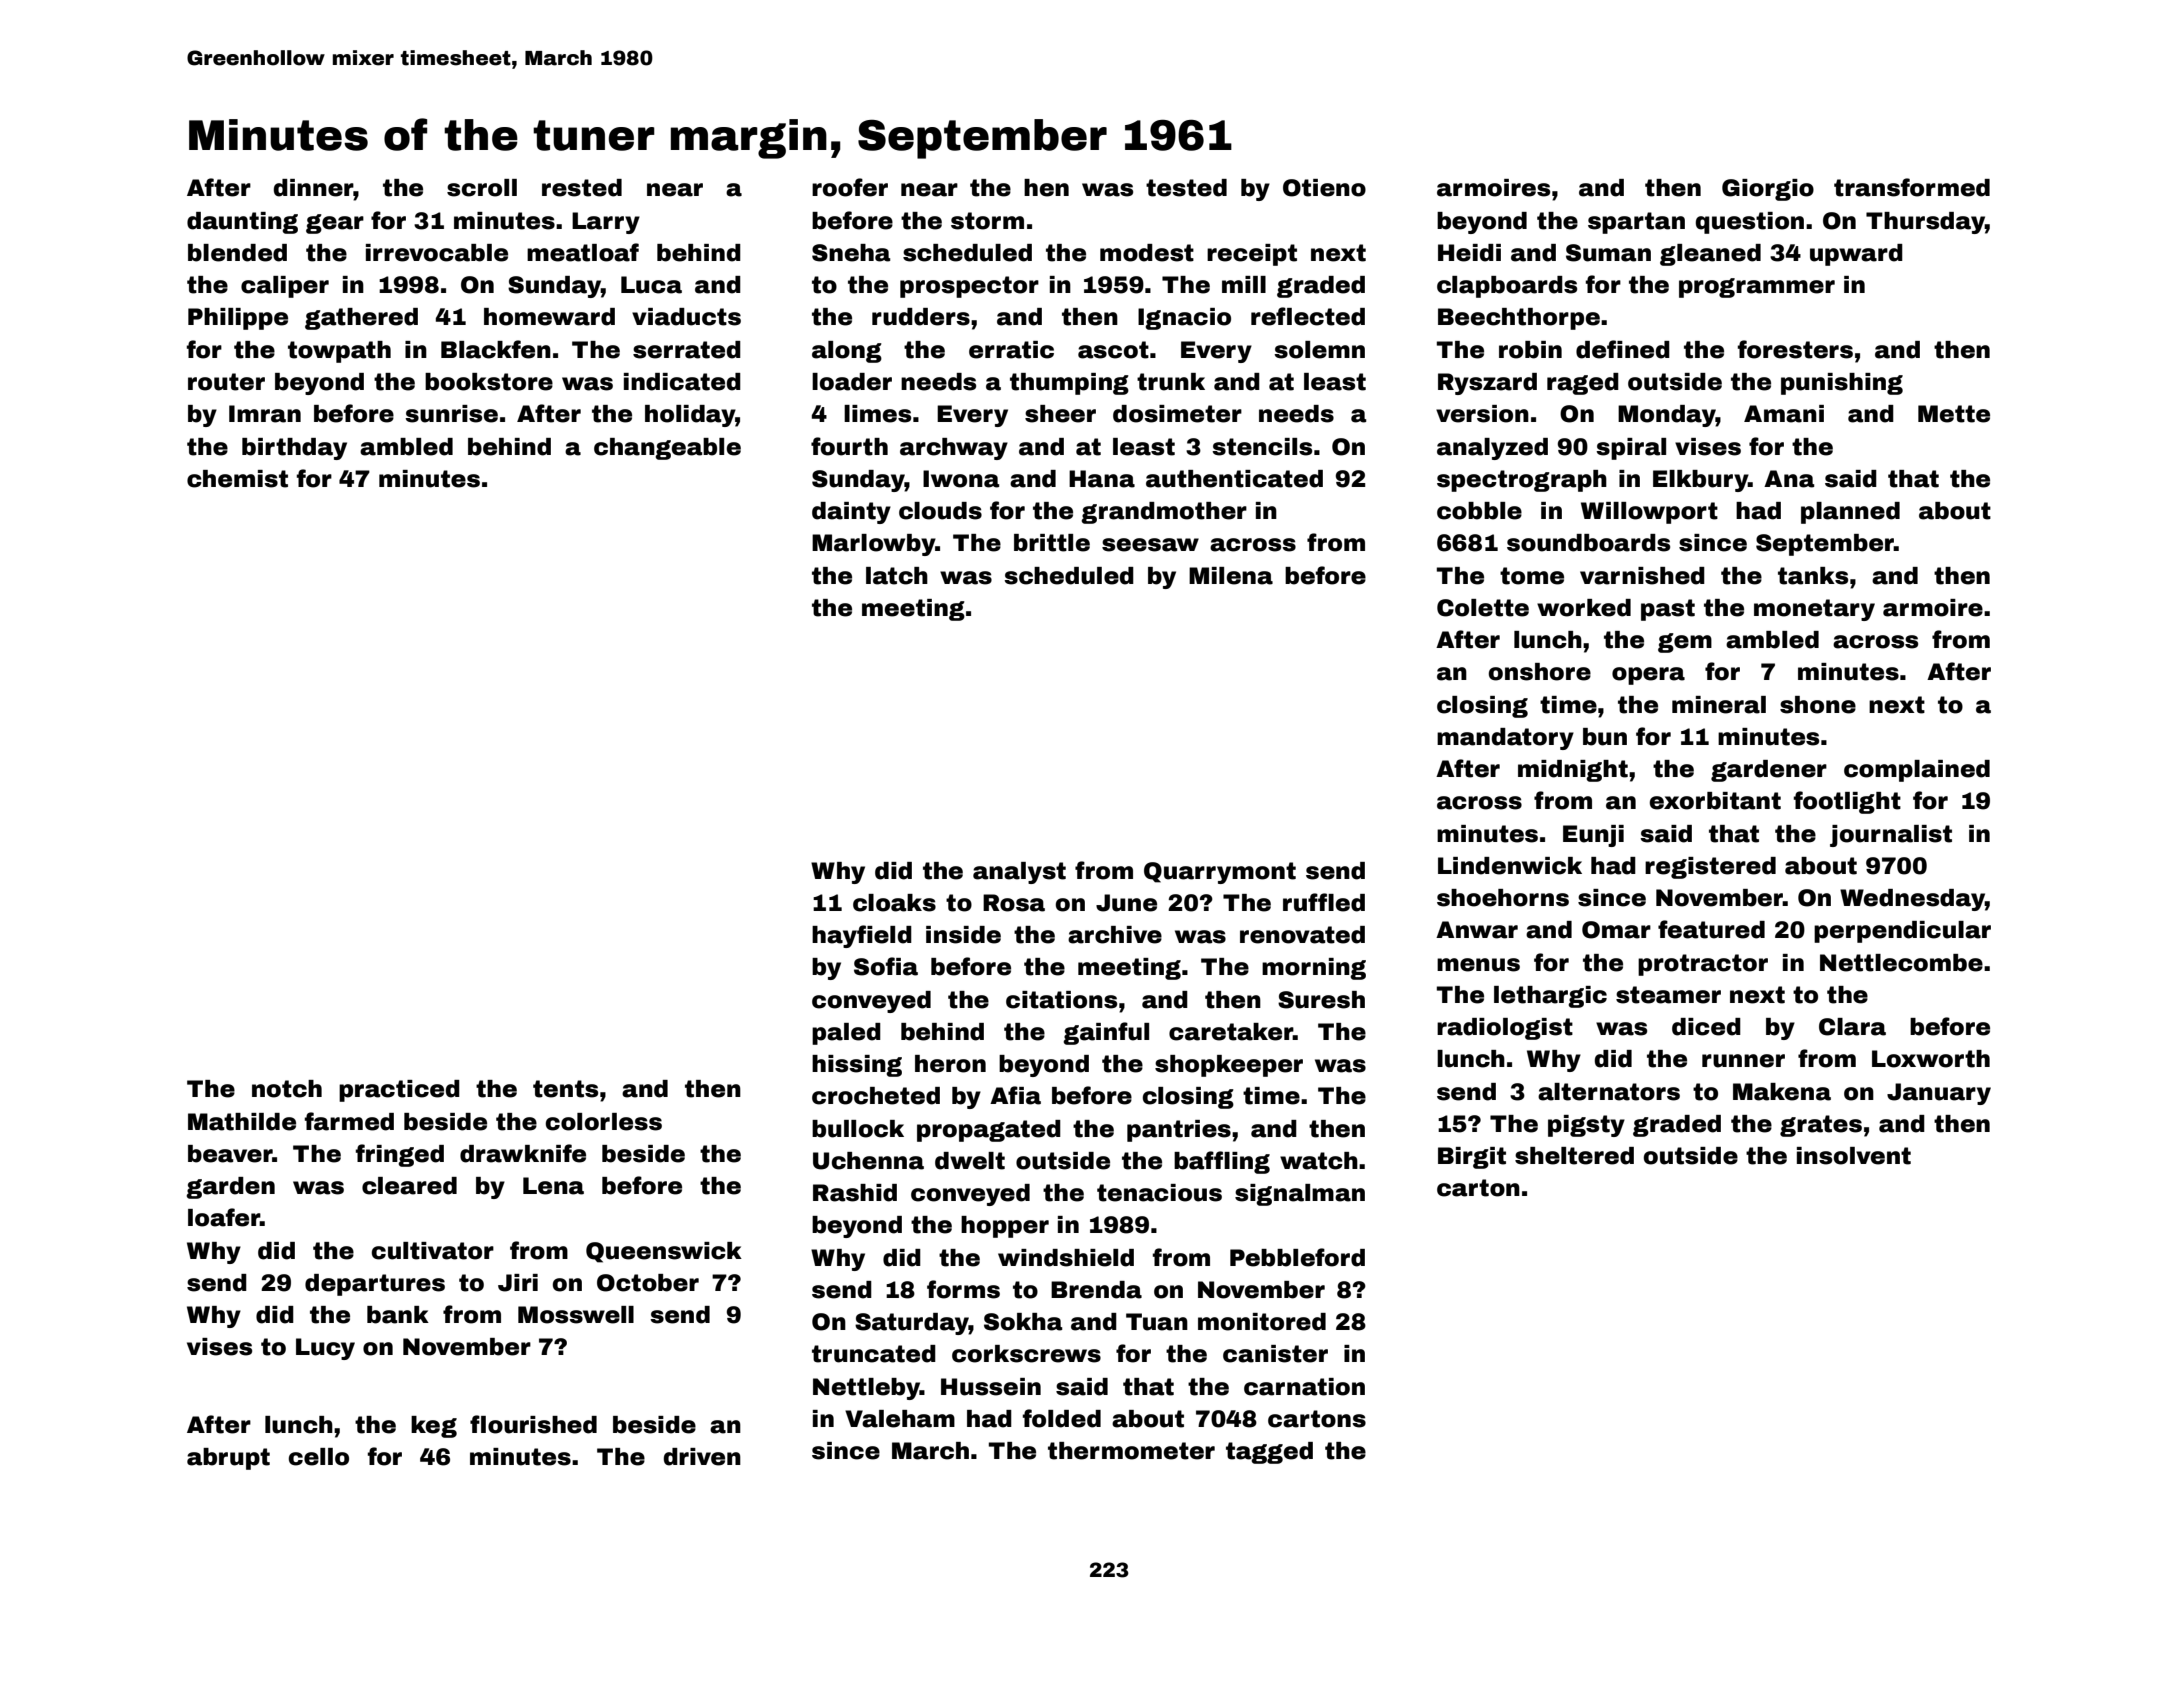 The height and width of the screenshot is (1683, 2178). I want to click on onshore, so click(1540, 672).
